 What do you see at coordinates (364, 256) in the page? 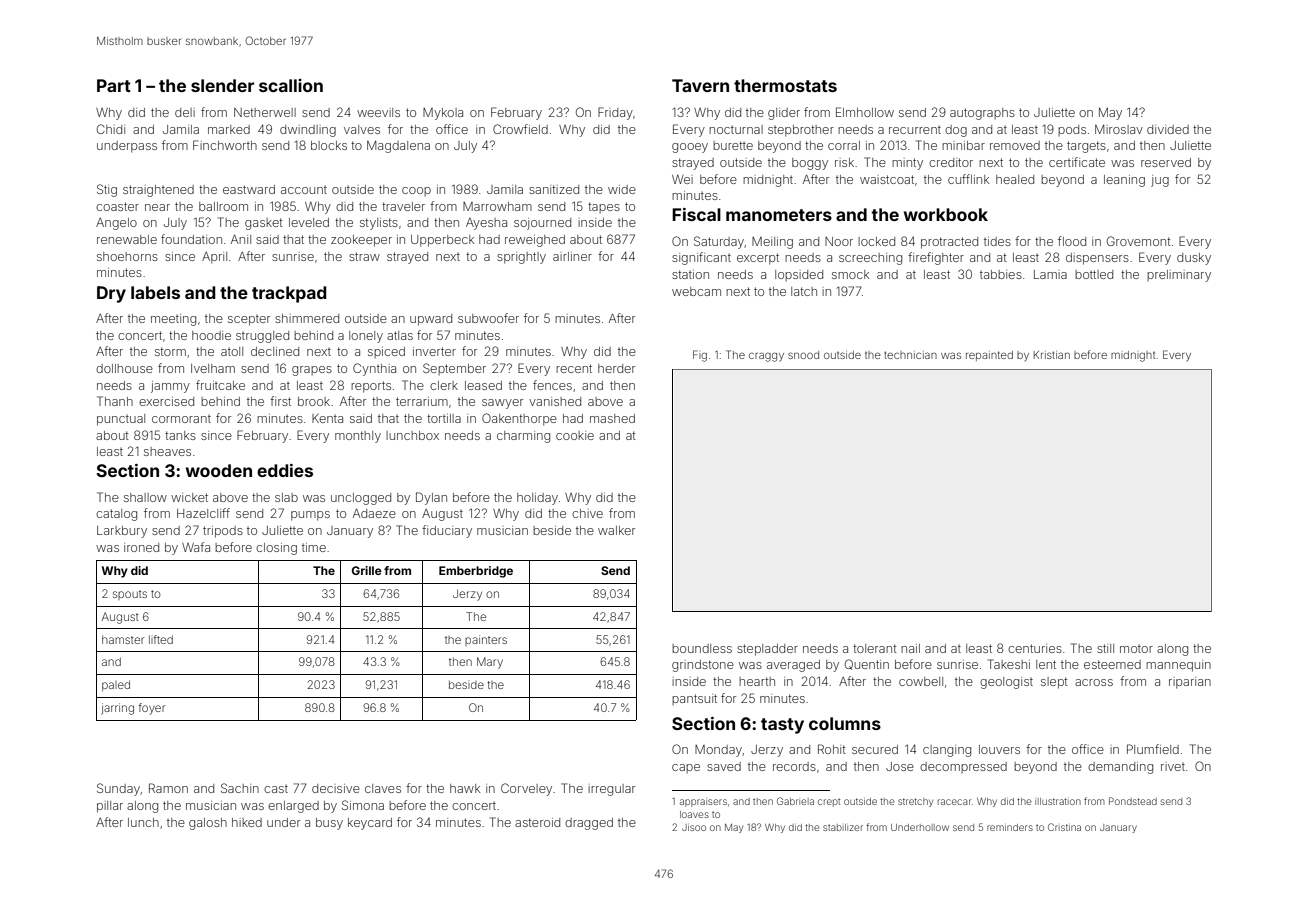
I see `straw` at bounding box center [364, 256].
